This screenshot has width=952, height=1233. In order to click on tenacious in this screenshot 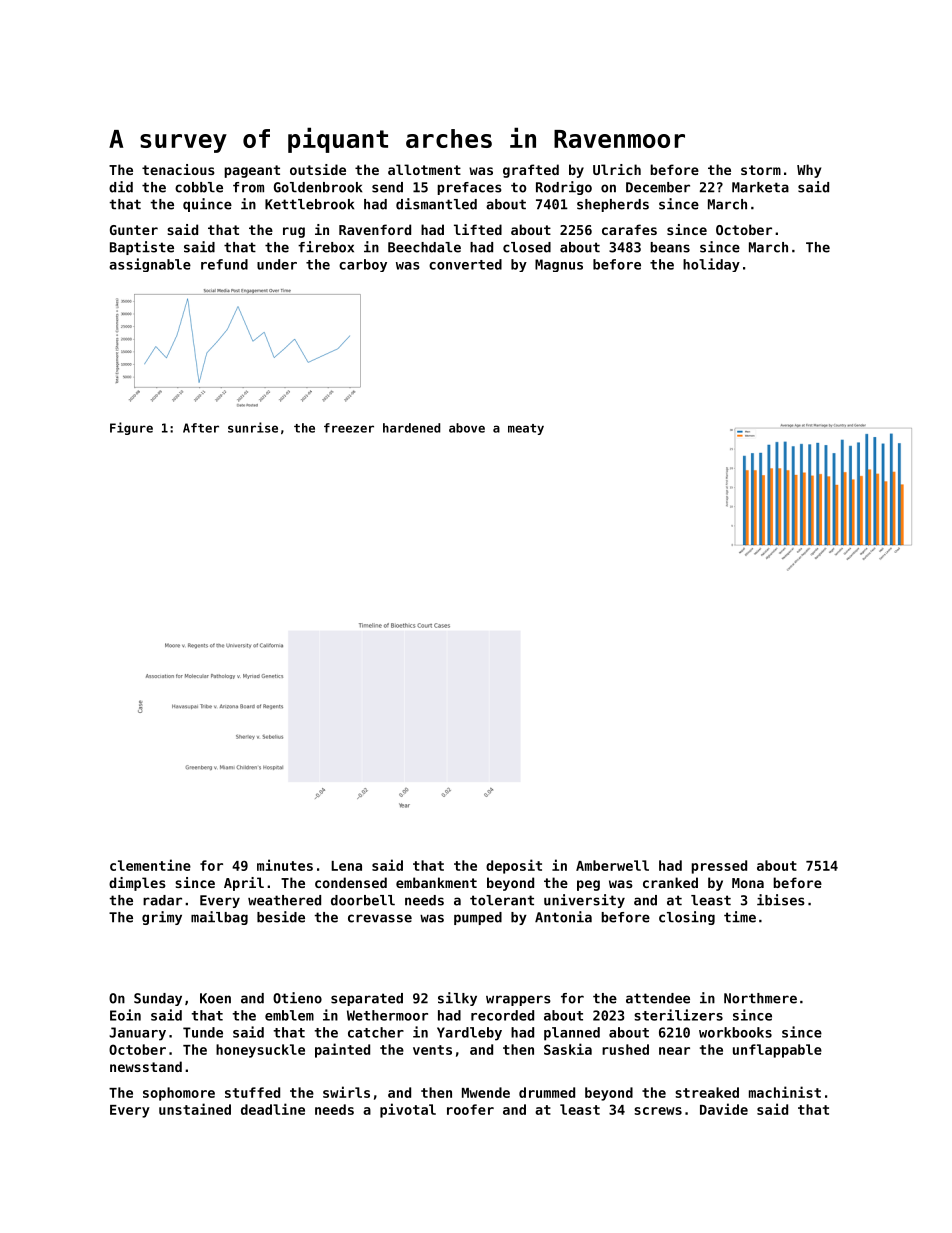, I will do `click(178, 169)`.
